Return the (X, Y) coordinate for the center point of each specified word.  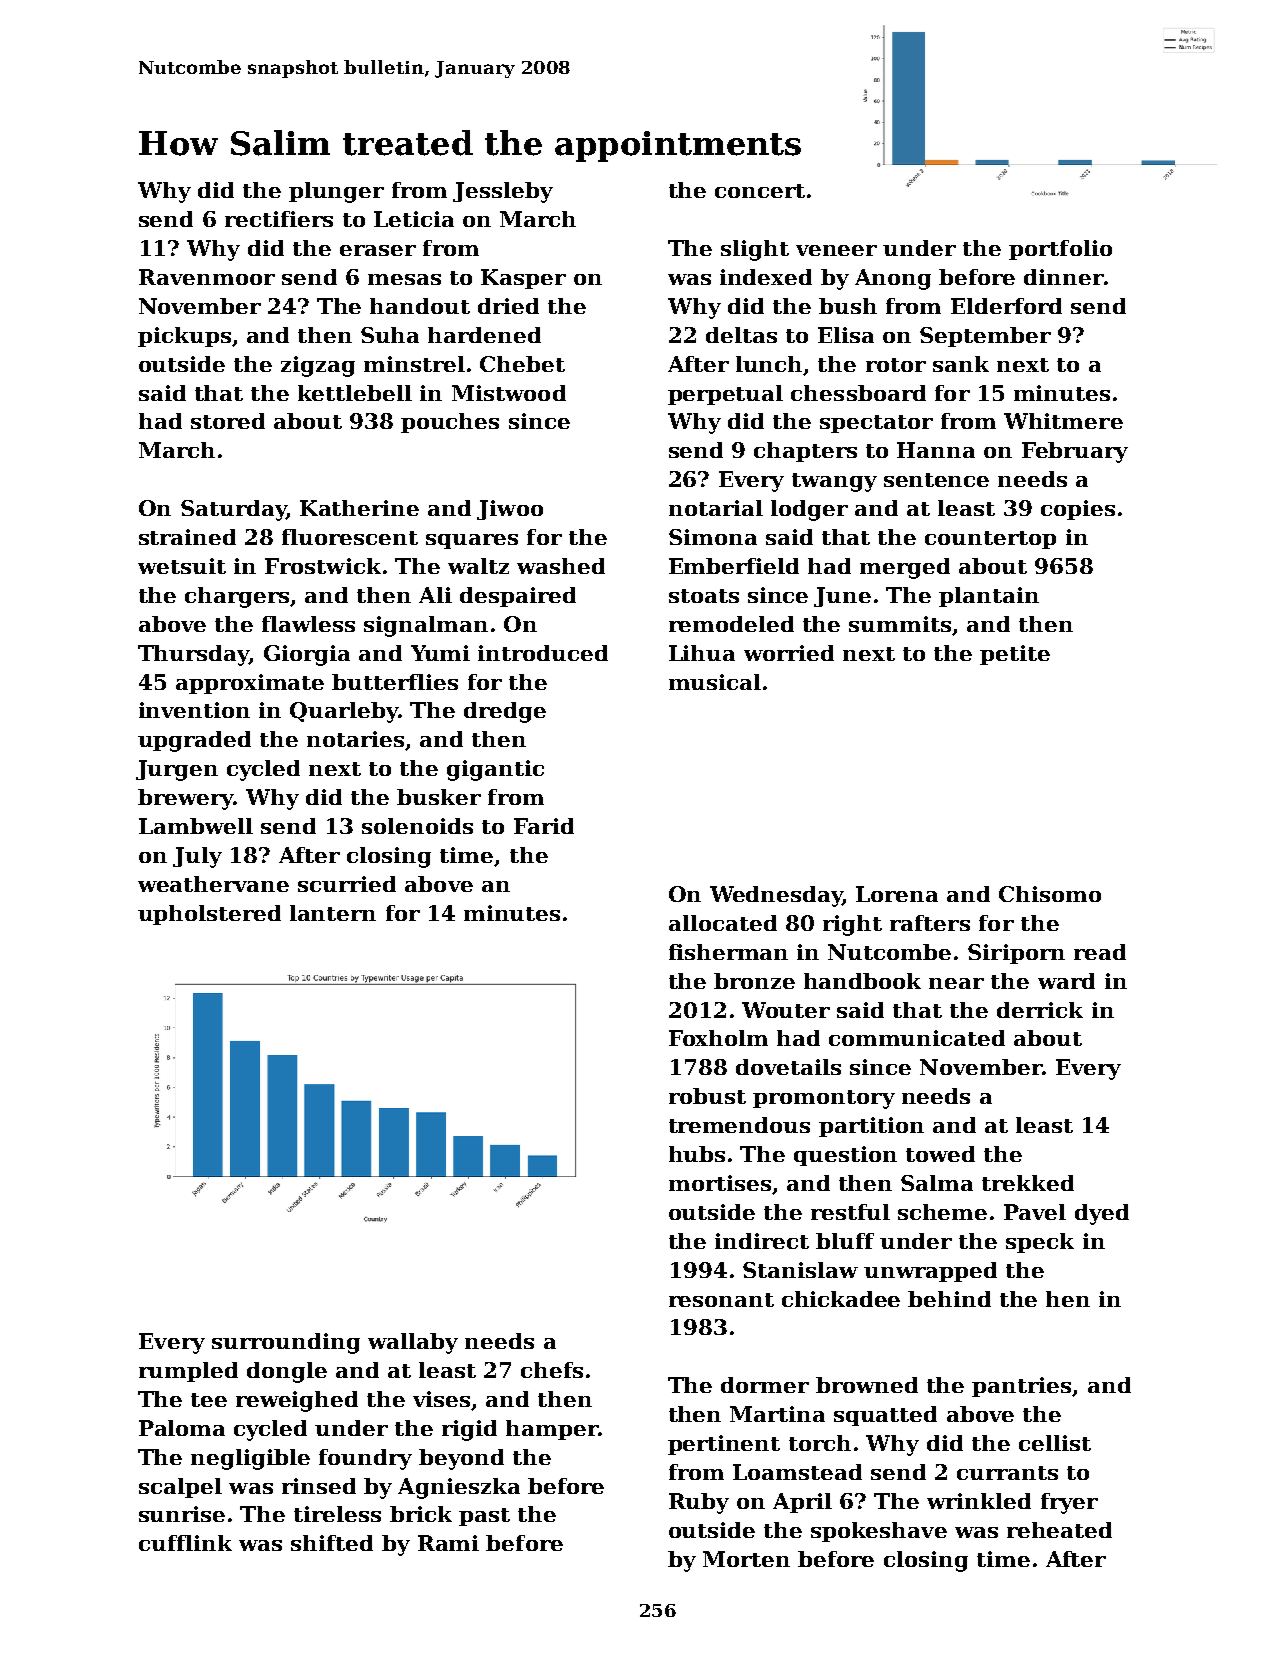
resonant (721, 1300)
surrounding (286, 1343)
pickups (184, 337)
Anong (893, 279)
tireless (337, 1514)
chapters (805, 452)
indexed (766, 277)
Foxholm (718, 1038)
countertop (990, 540)
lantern (333, 913)
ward (1066, 981)
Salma (937, 1183)
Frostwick (323, 566)
